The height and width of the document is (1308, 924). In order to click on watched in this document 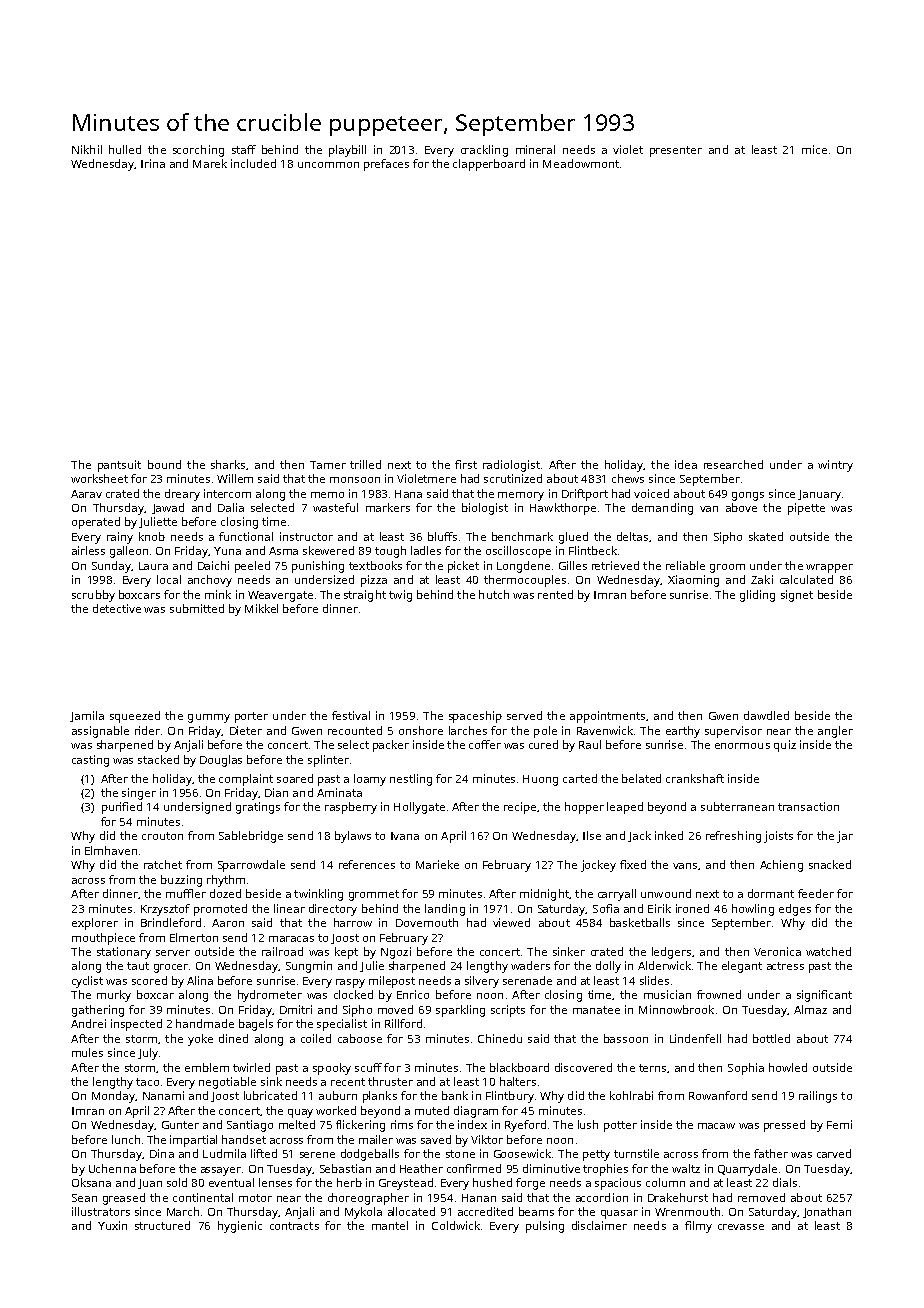, I will do `click(828, 951)`.
